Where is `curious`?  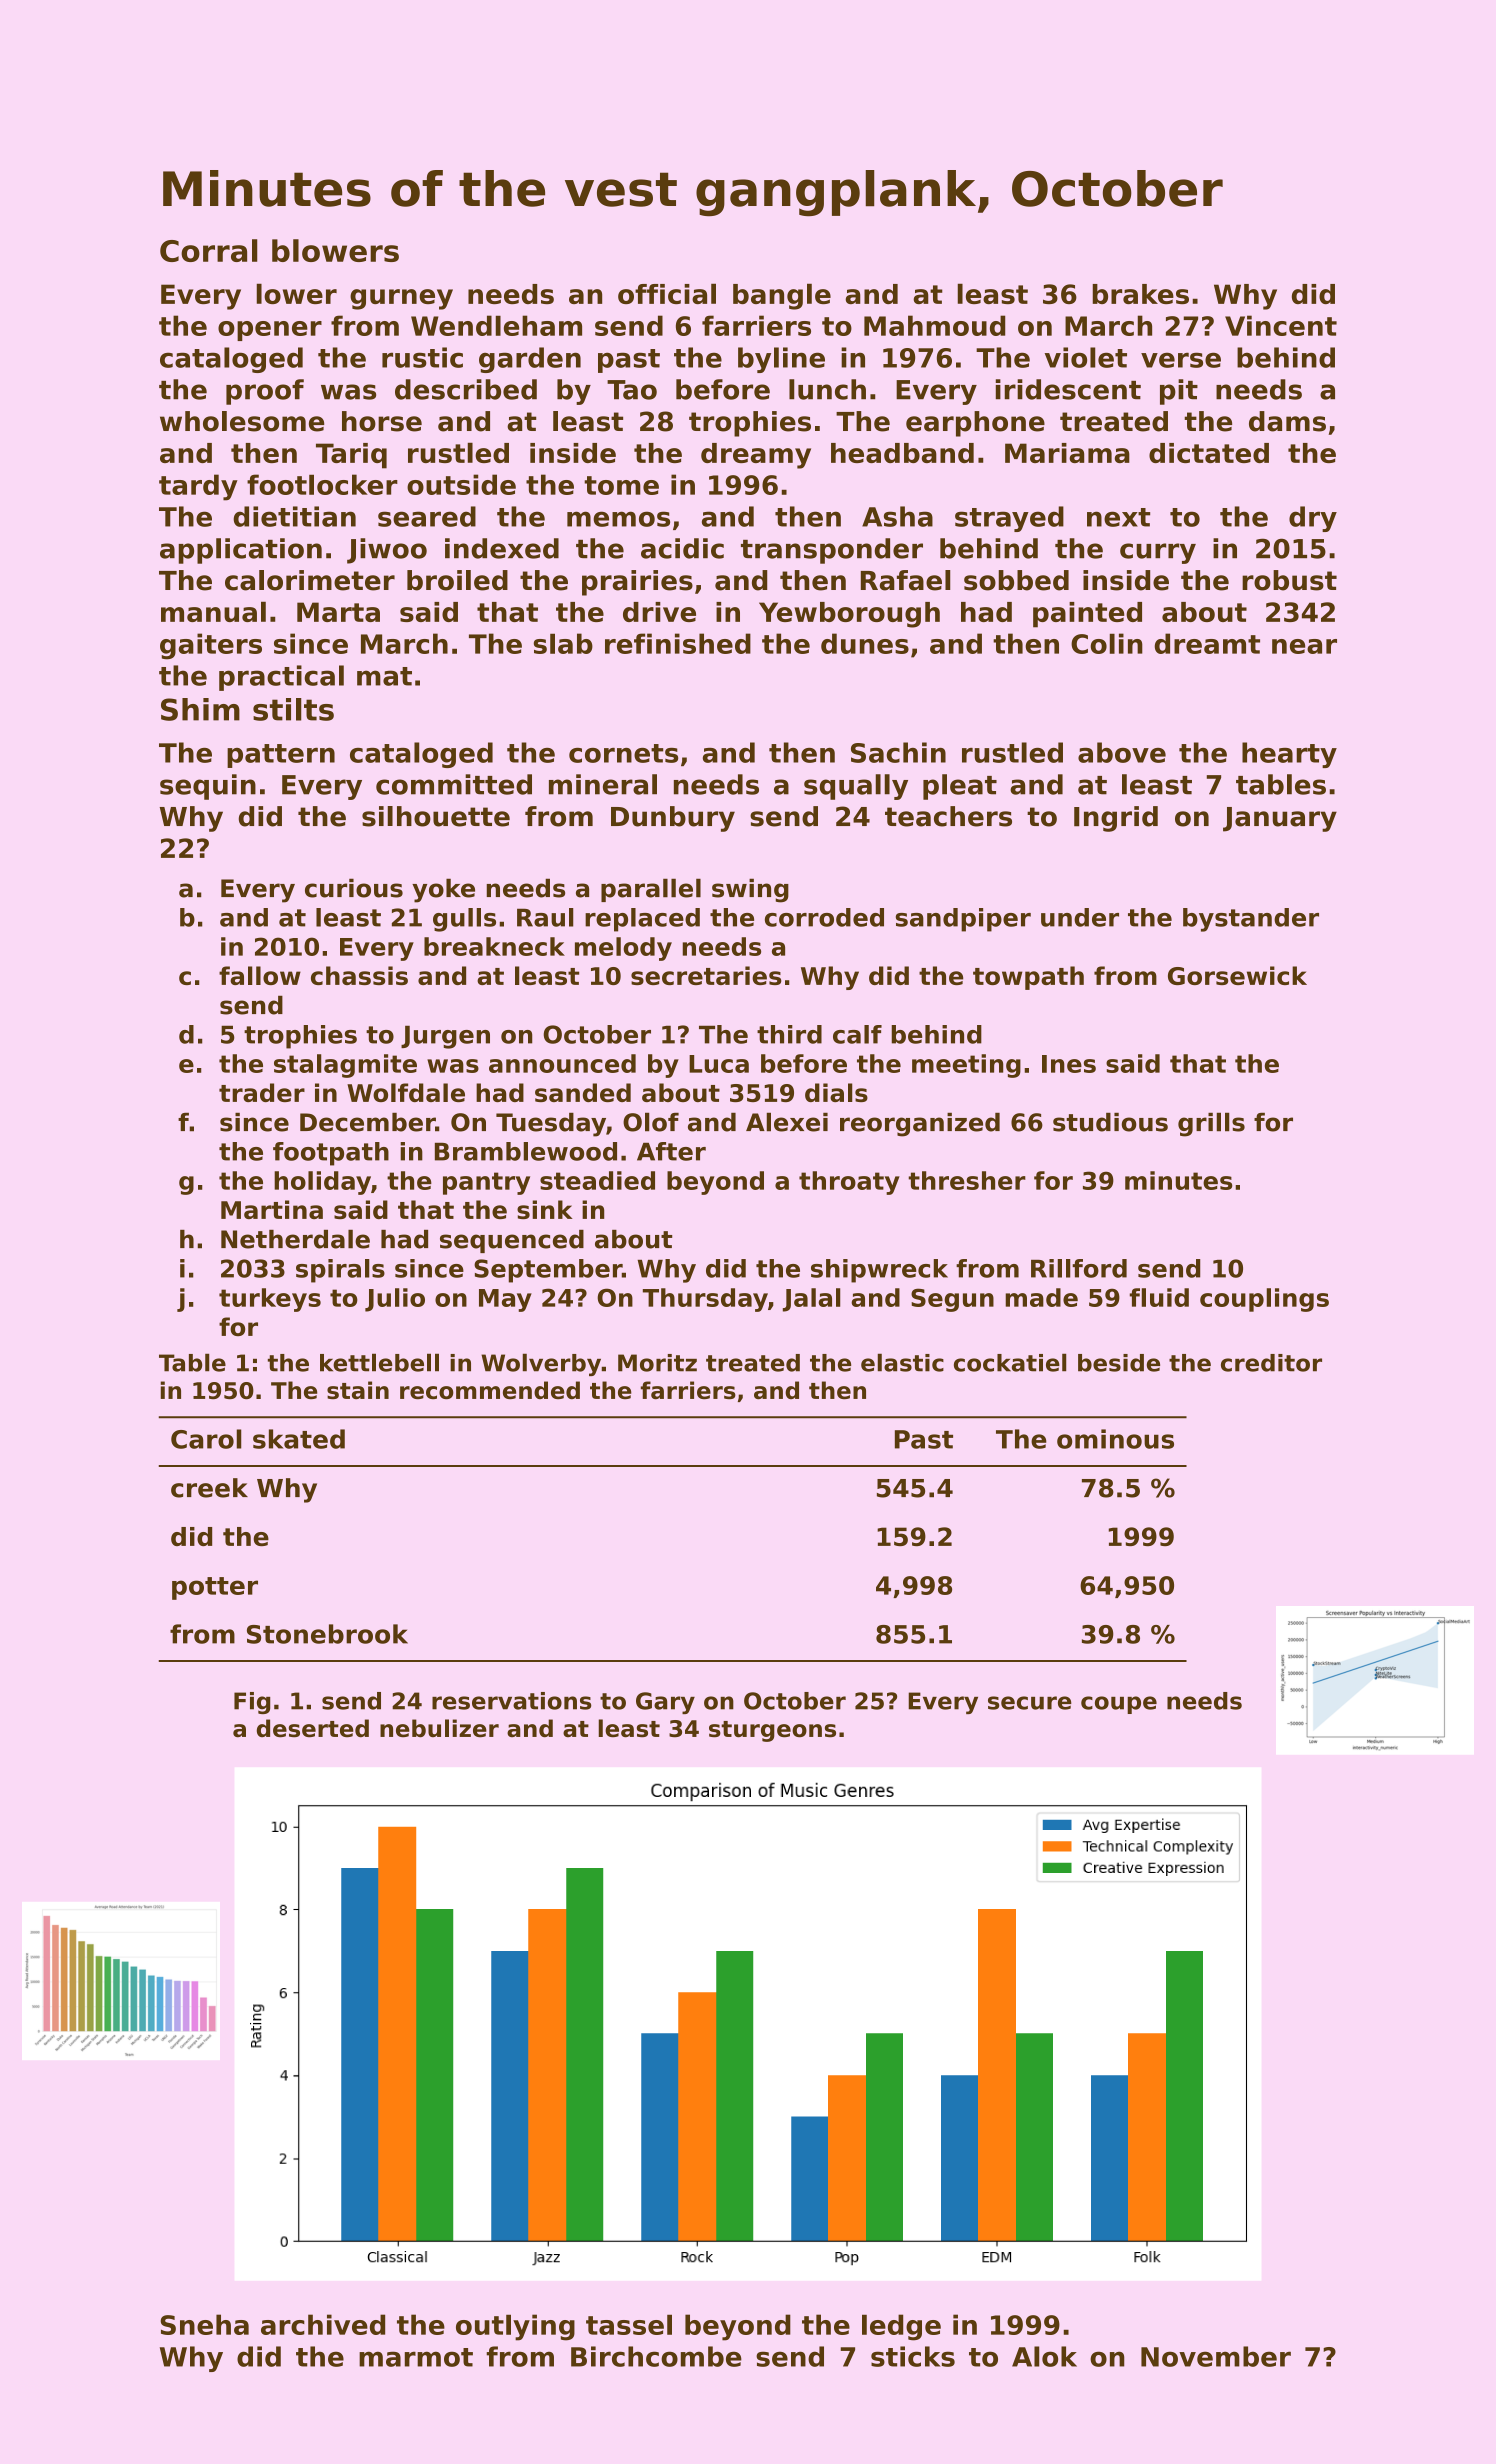 curious is located at coordinates (354, 888).
